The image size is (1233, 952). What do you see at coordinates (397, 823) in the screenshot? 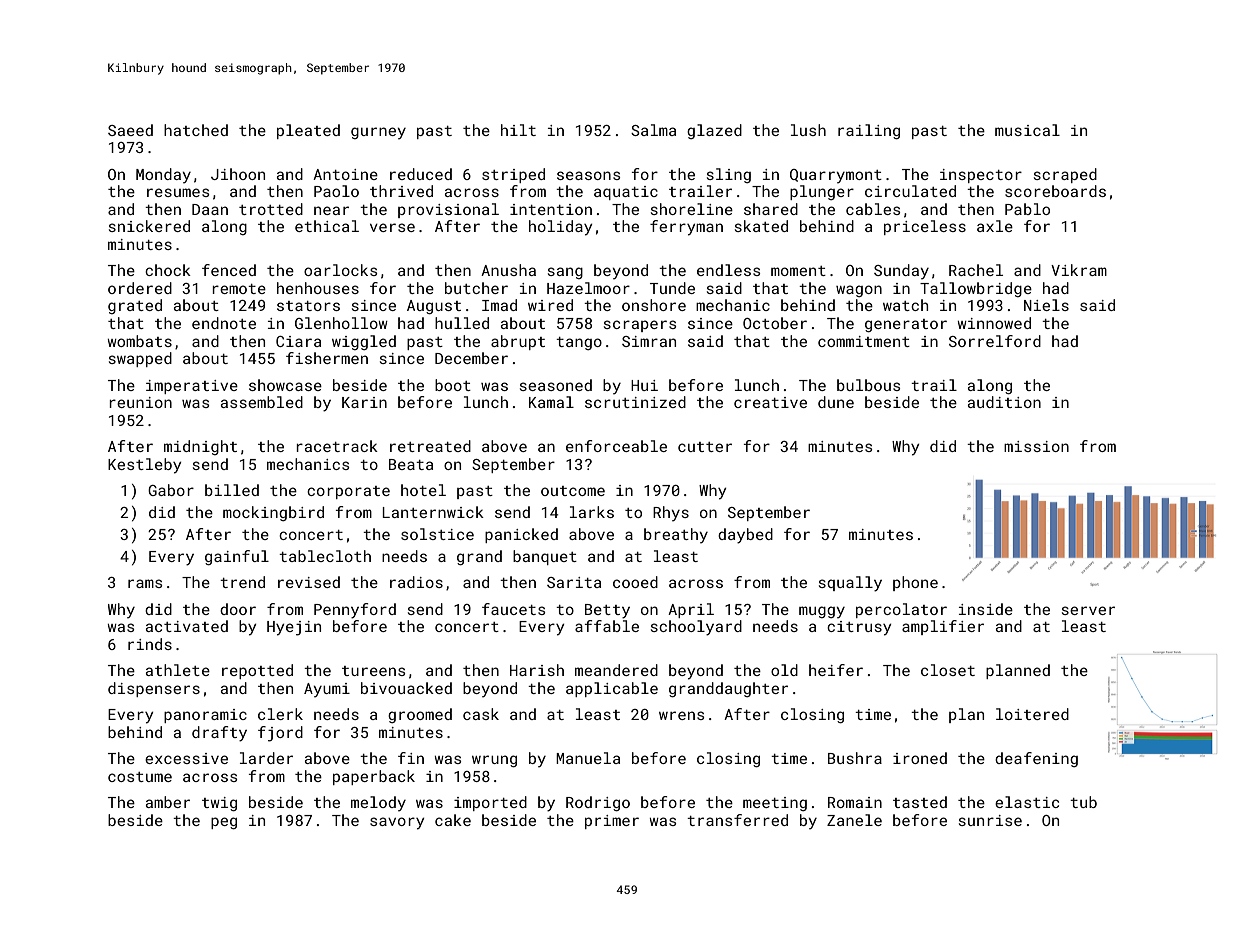
I see `savory` at bounding box center [397, 823].
